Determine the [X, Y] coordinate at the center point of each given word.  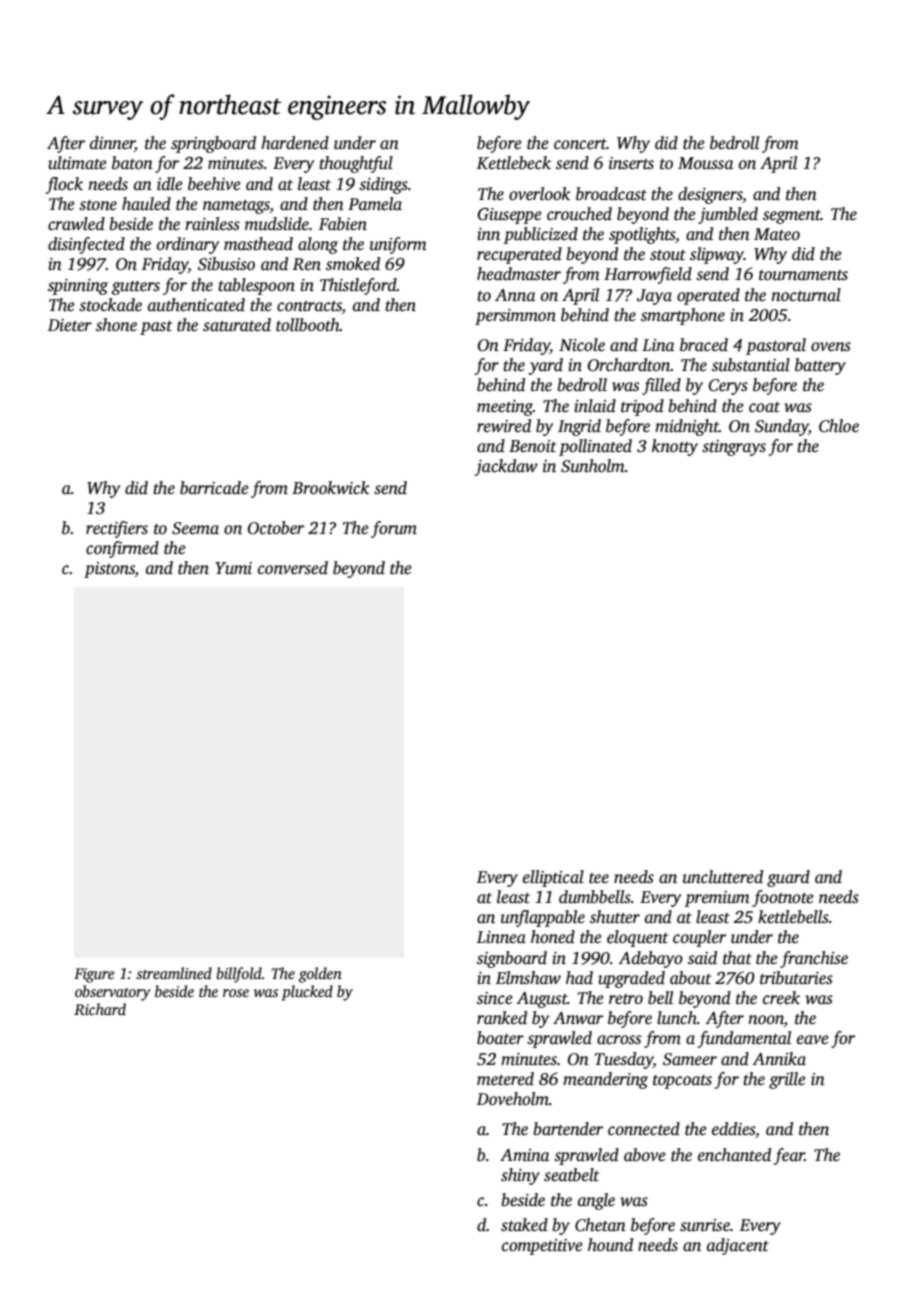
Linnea [501, 937]
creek [781, 998]
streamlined [174, 973]
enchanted [734, 1155]
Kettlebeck [514, 163]
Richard [100, 1009]
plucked [307, 993]
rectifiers [117, 529]
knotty [675, 447]
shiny [520, 1176]
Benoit [533, 446]
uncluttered [723, 877]
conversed [293, 568]
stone [98, 205]
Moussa [706, 163]
